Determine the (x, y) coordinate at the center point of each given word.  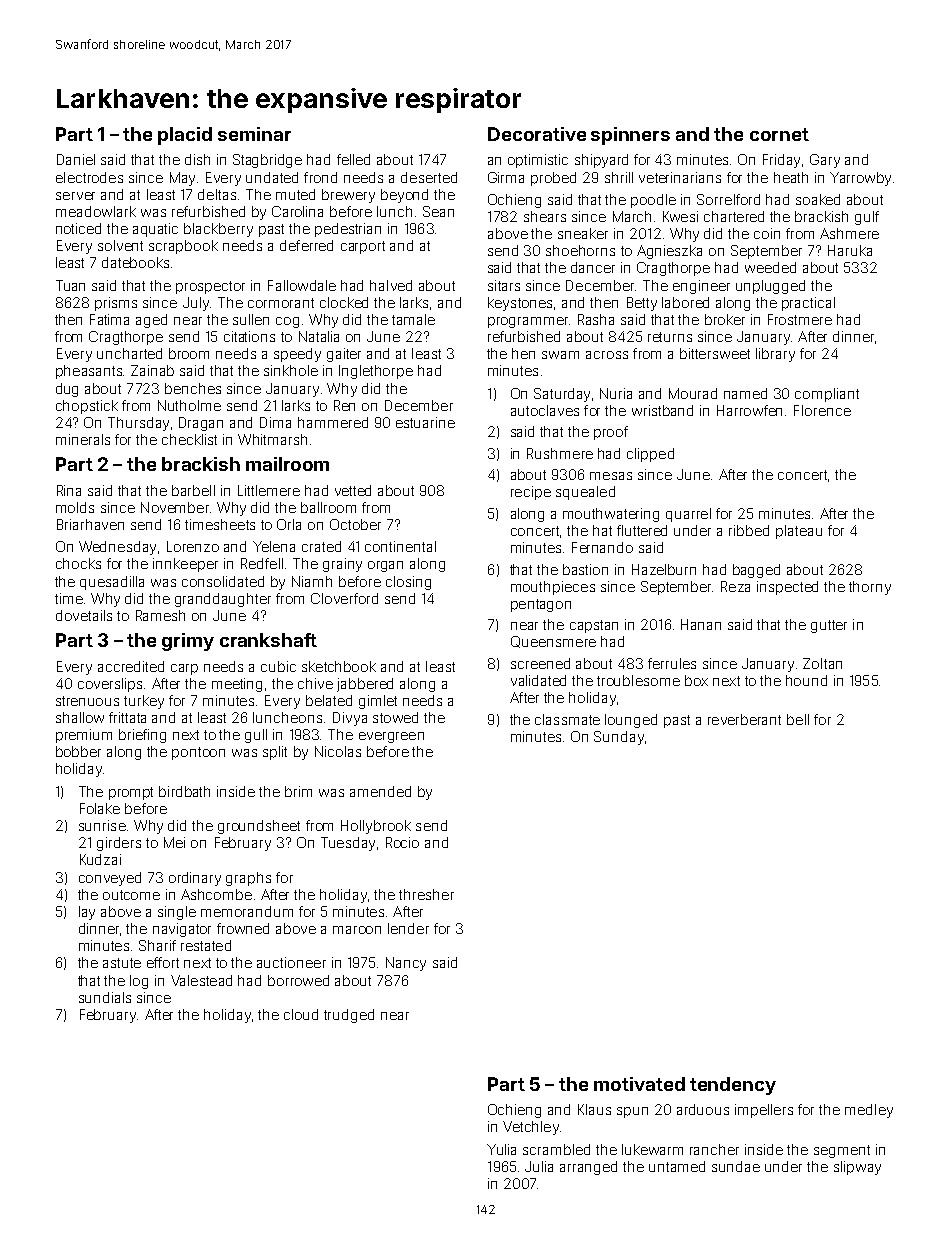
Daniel (76, 159)
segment (842, 1151)
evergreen (391, 737)
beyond (404, 196)
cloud (301, 1014)
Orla (289, 524)
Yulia (501, 1149)
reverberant (744, 719)
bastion (585, 569)
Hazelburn (664, 569)
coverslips (110, 685)
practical (808, 304)
